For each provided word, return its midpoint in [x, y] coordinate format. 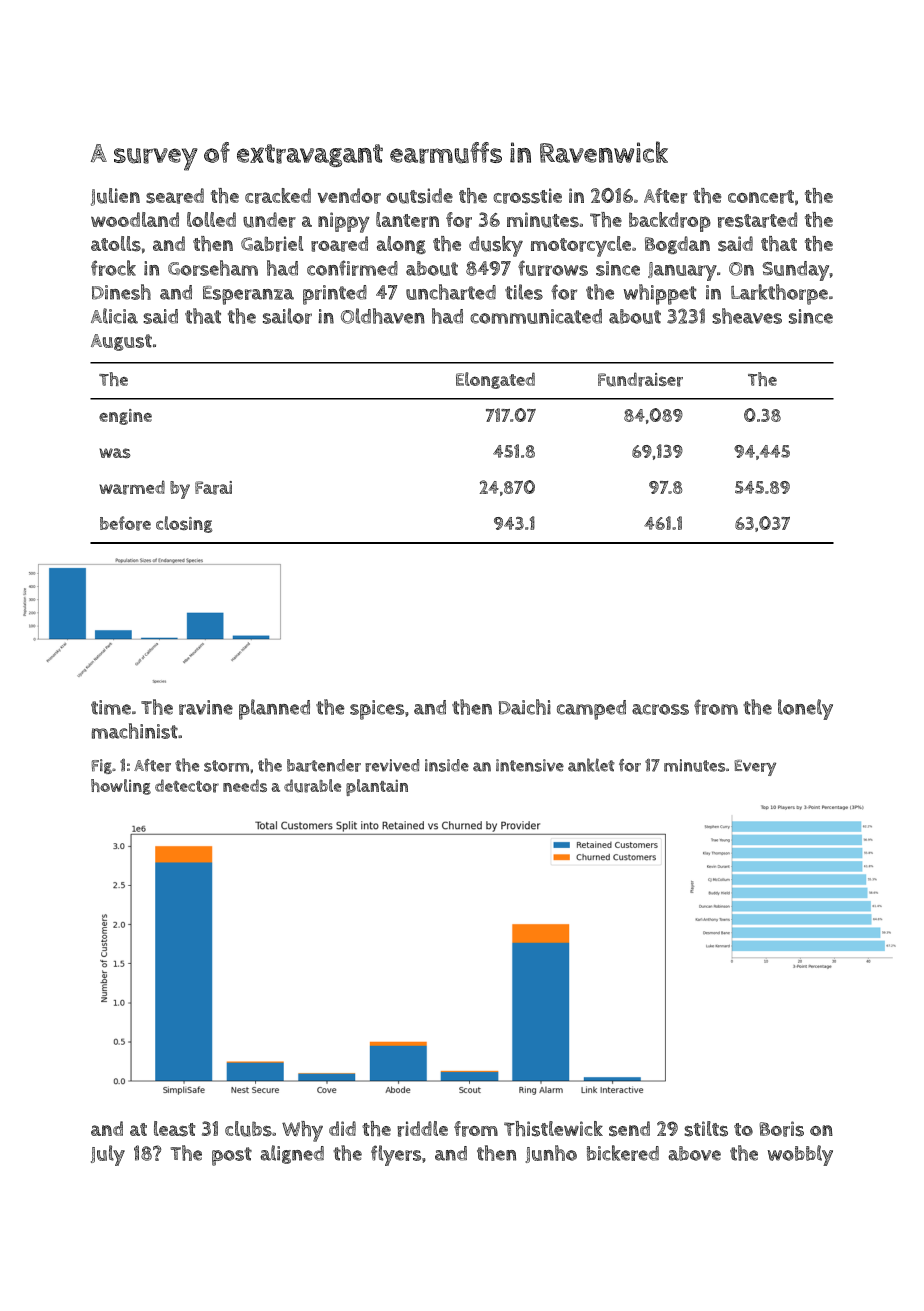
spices [377, 710]
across [660, 709]
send [629, 1129]
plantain [377, 787]
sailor [287, 316]
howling [121, 787]
